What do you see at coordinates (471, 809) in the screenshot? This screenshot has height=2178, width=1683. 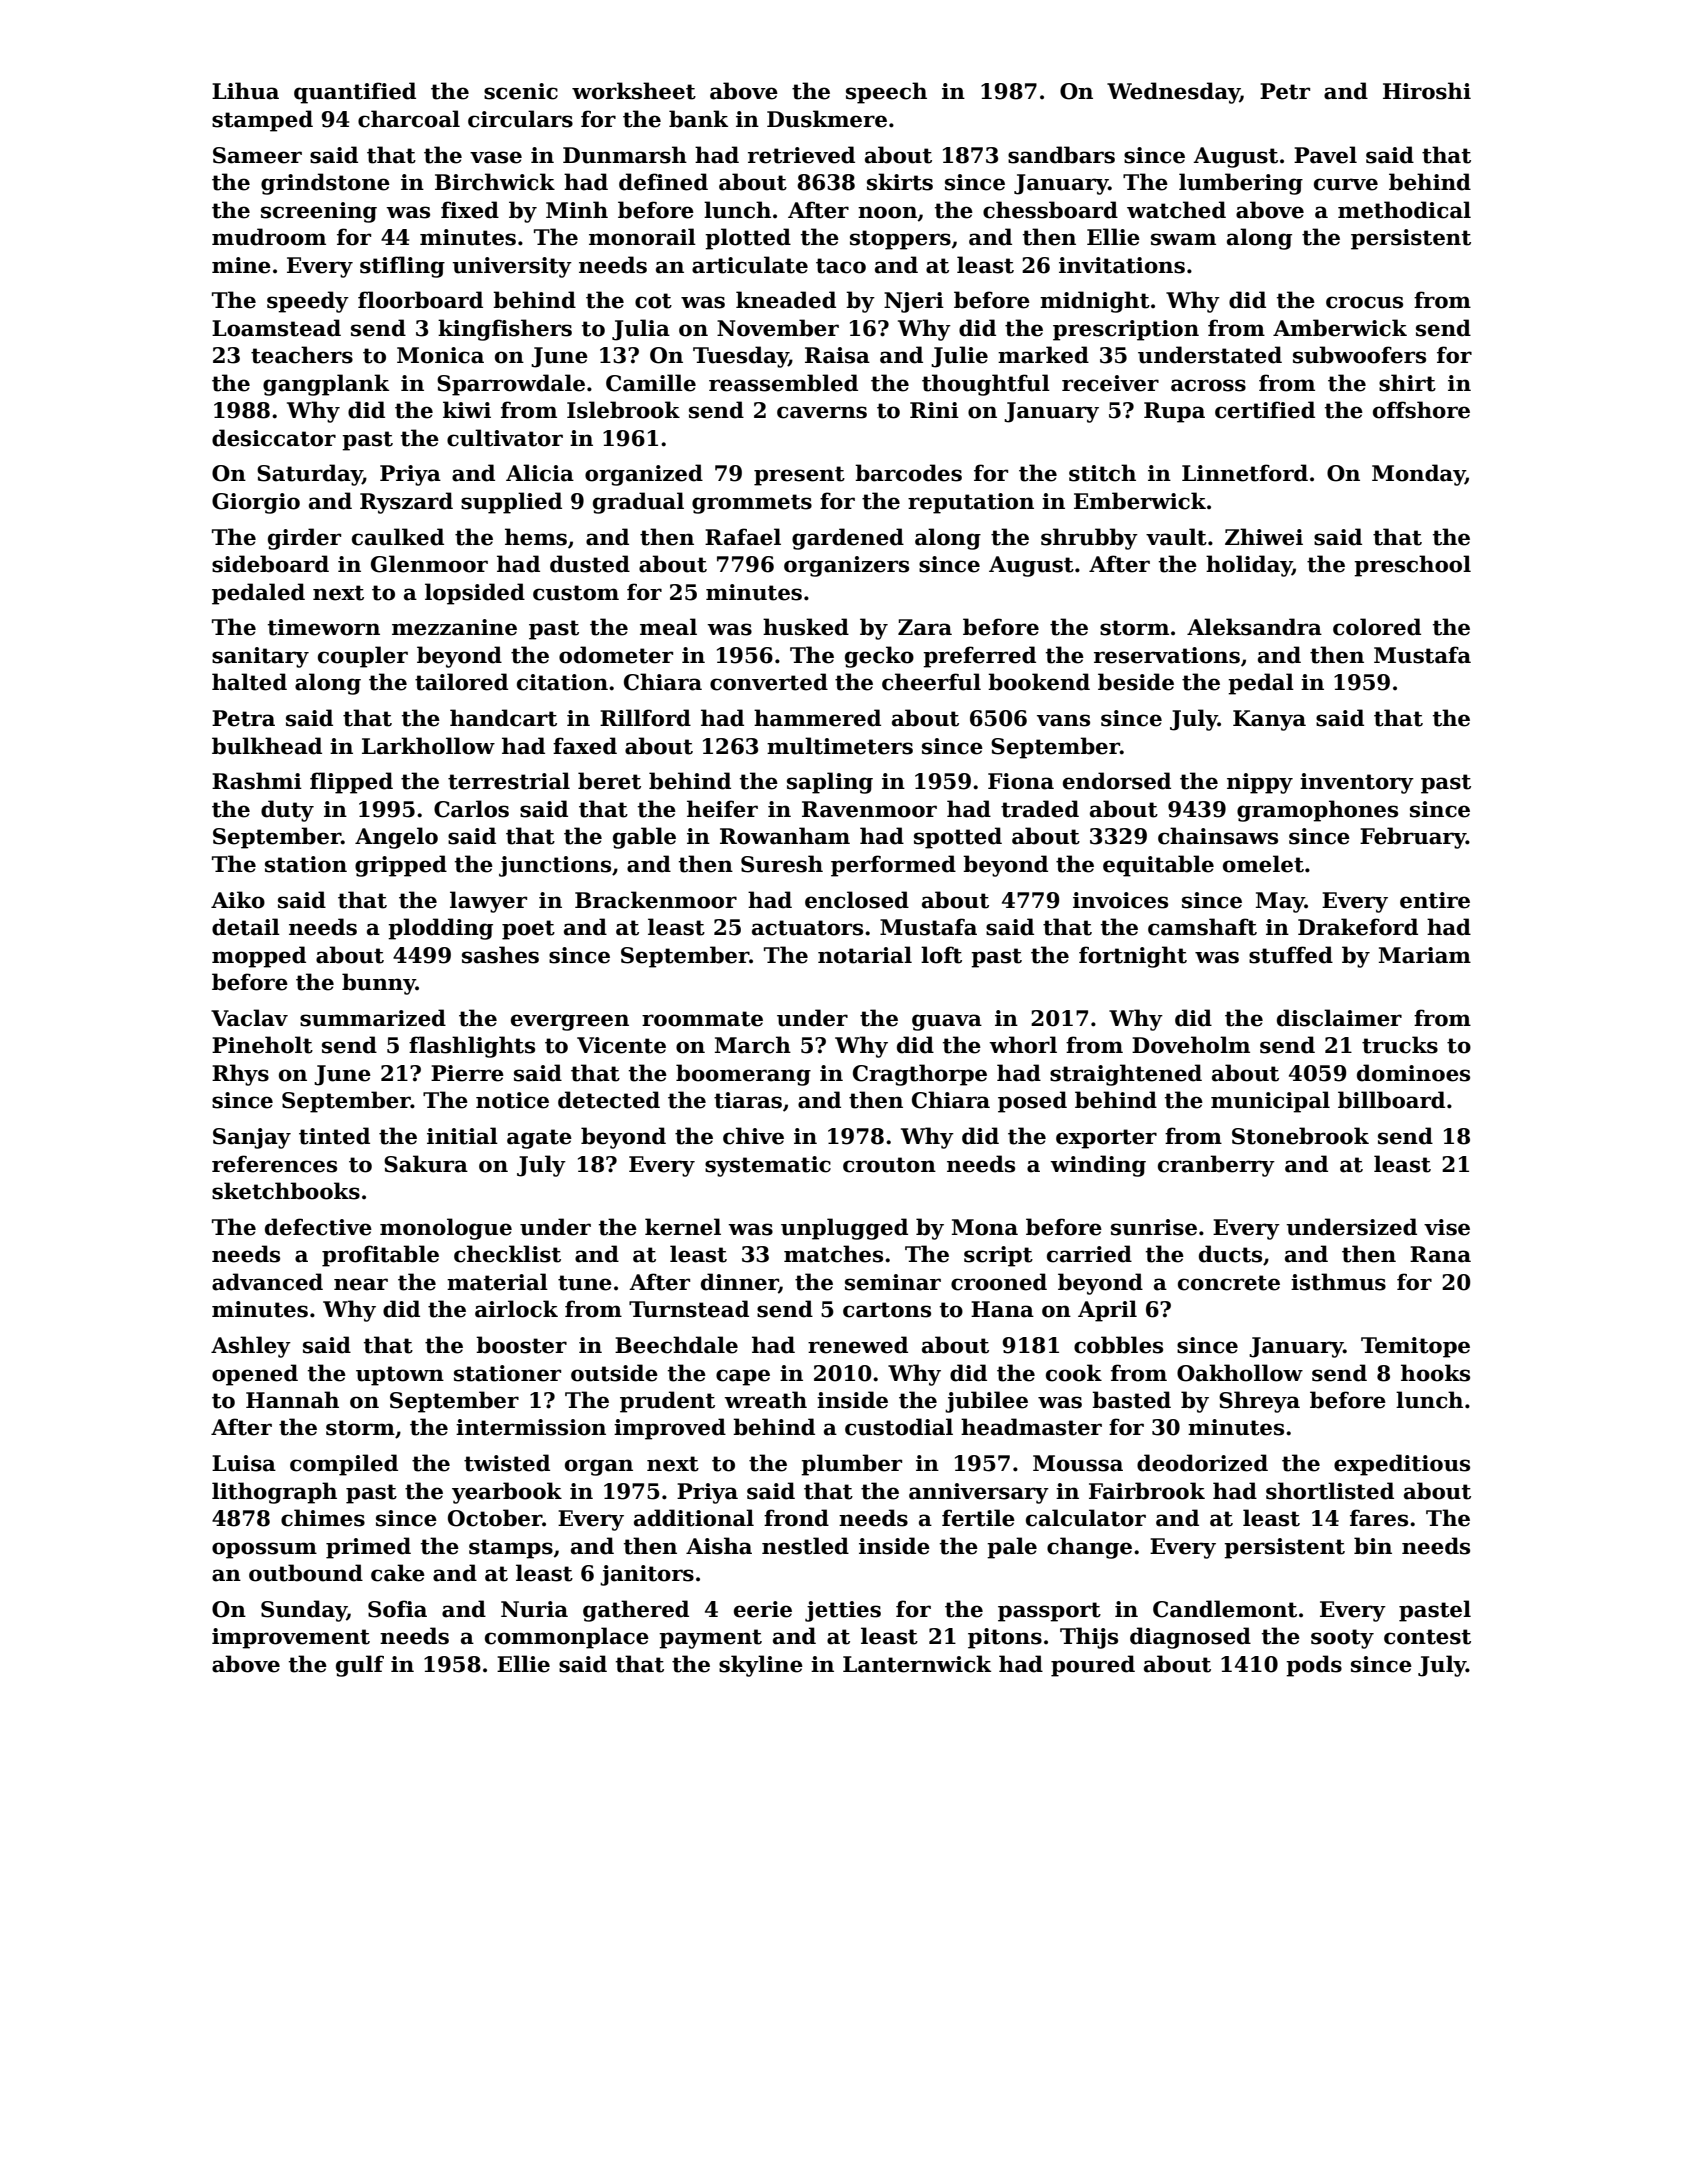 I see `Carlos` at bounding box center [471, 809].
